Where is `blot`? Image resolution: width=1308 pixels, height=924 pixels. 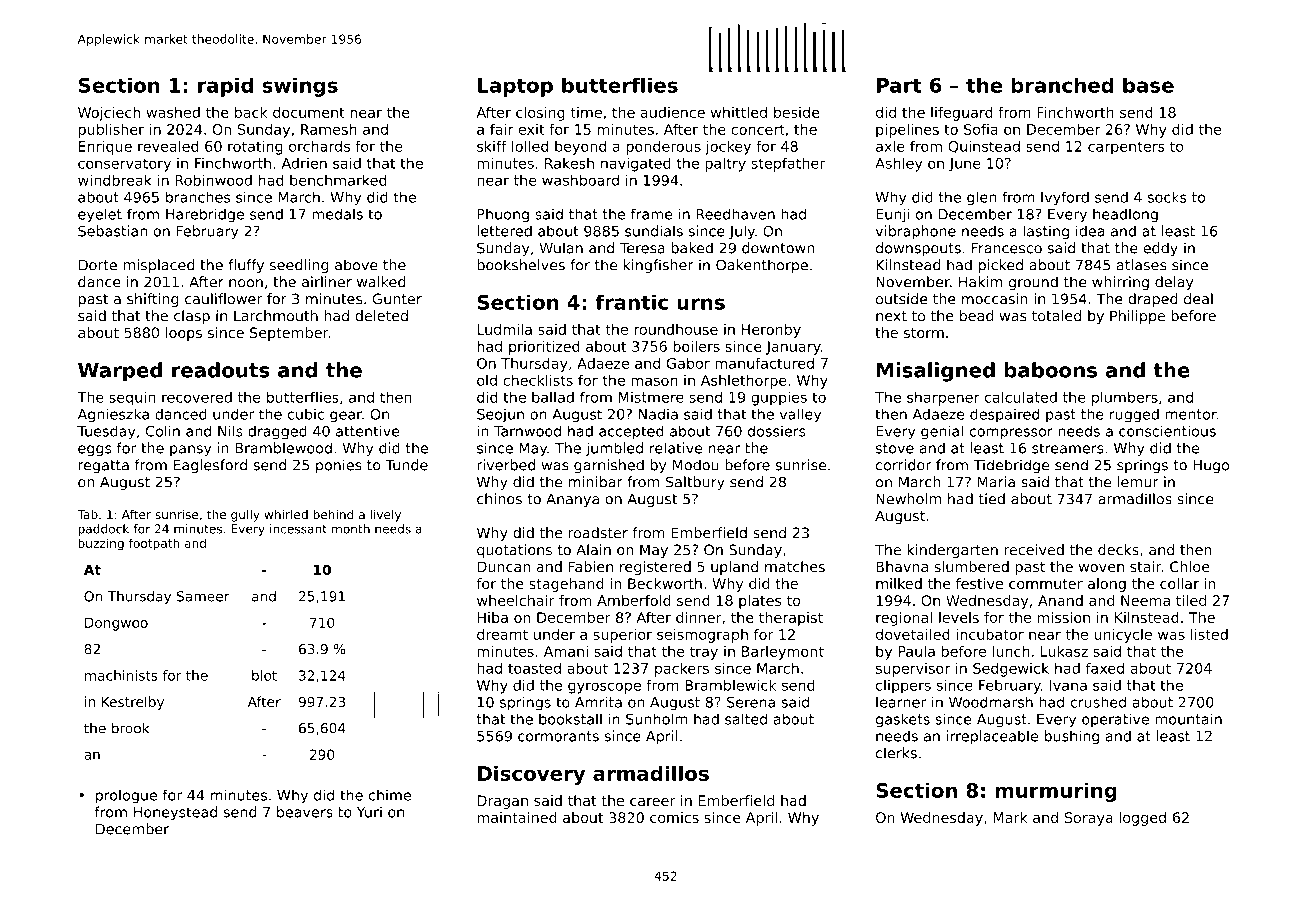 blot is located at coordinates (264, 675).
